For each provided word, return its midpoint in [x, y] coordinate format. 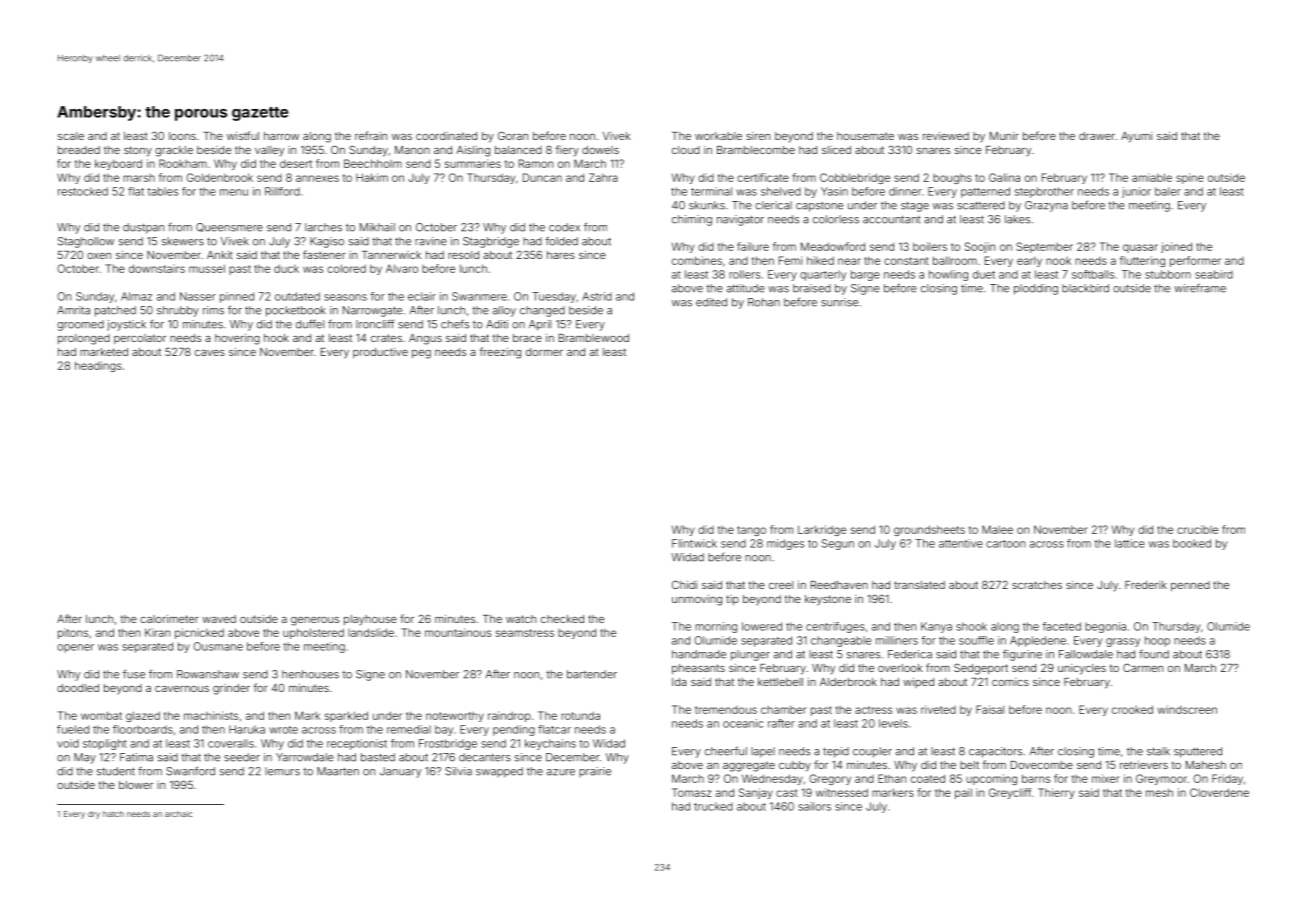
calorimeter [169, 619]
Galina [1004, 177]
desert [296, 164]
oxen [99, 256]
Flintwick [694, 543]
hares [561, 255]
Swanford [190, 771]
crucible [1197, 529]
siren [758, 136]
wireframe [1200, 288]
